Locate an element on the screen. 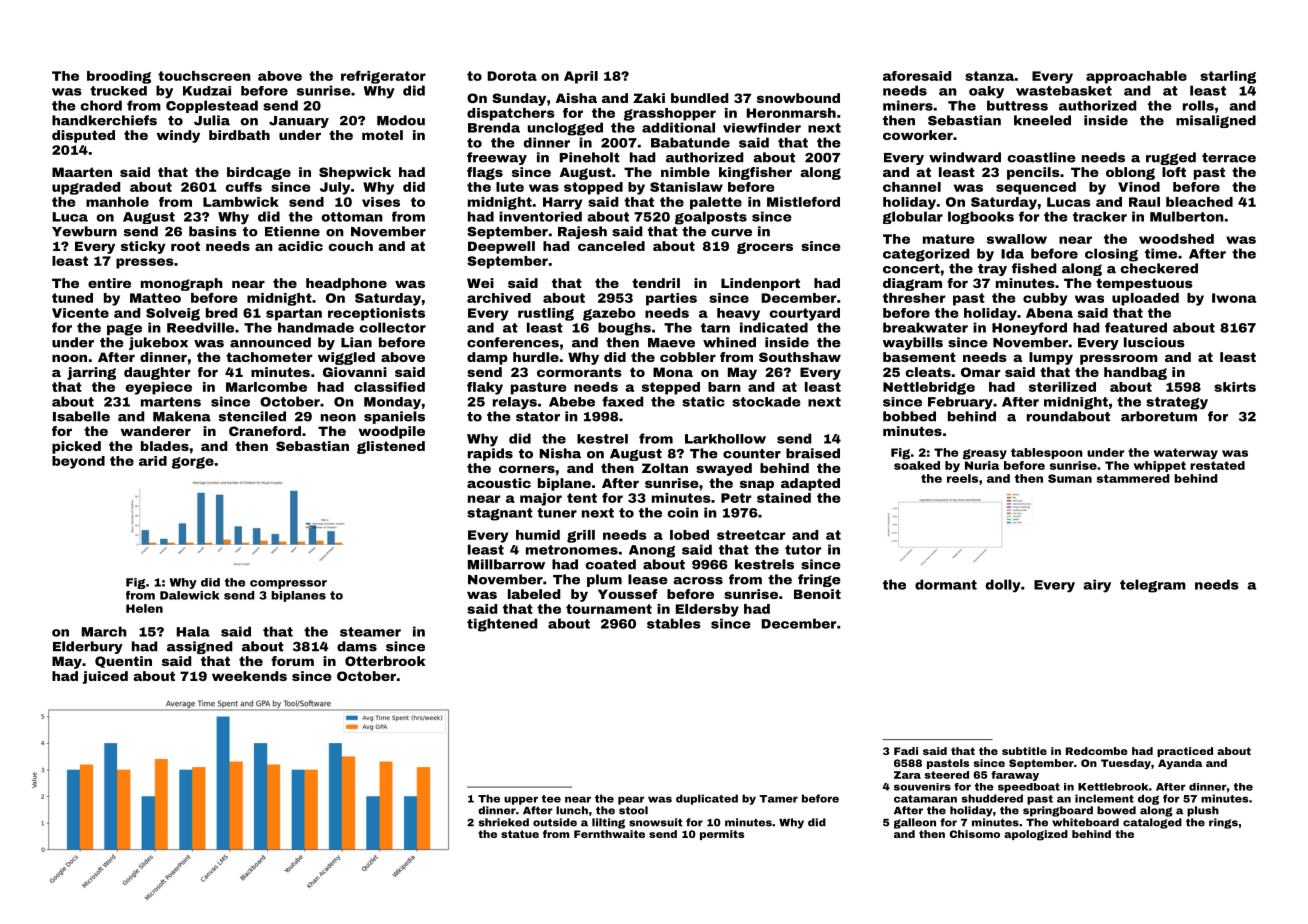 The image size is (1308, 924). freeway is located at coordinates (497, 158).
